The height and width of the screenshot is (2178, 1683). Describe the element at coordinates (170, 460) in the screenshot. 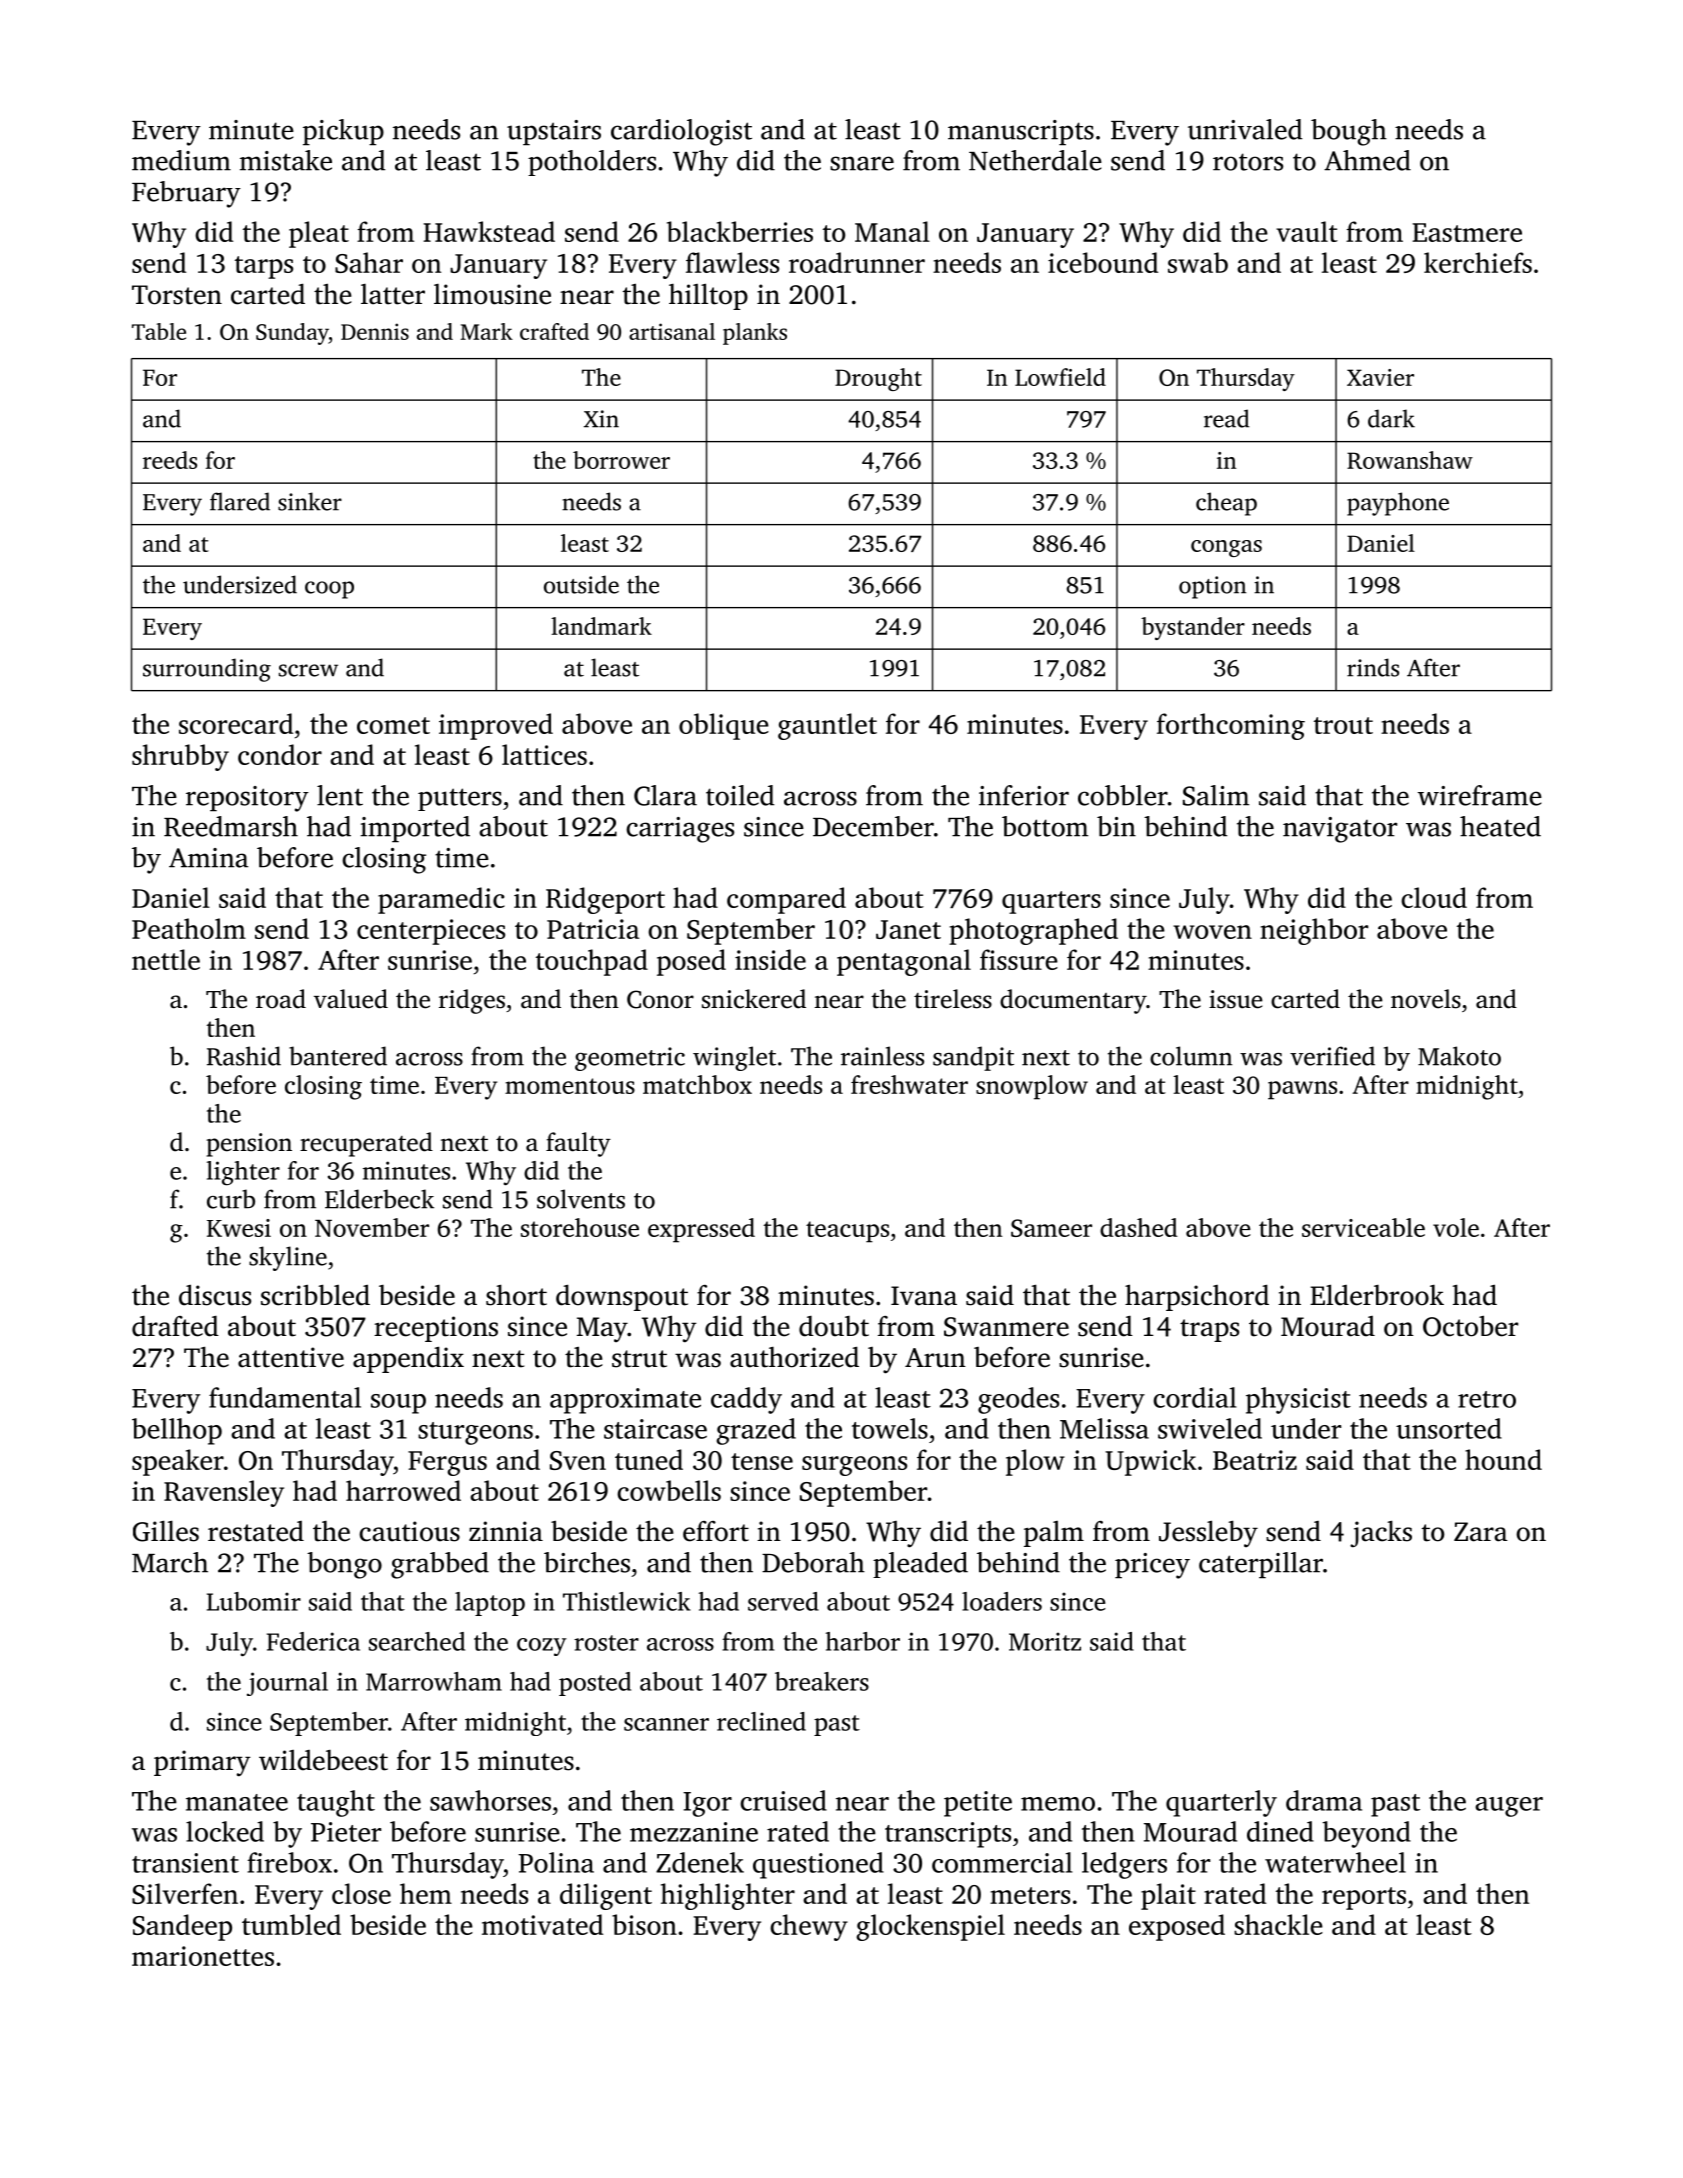

I see `reeds` at that location.
